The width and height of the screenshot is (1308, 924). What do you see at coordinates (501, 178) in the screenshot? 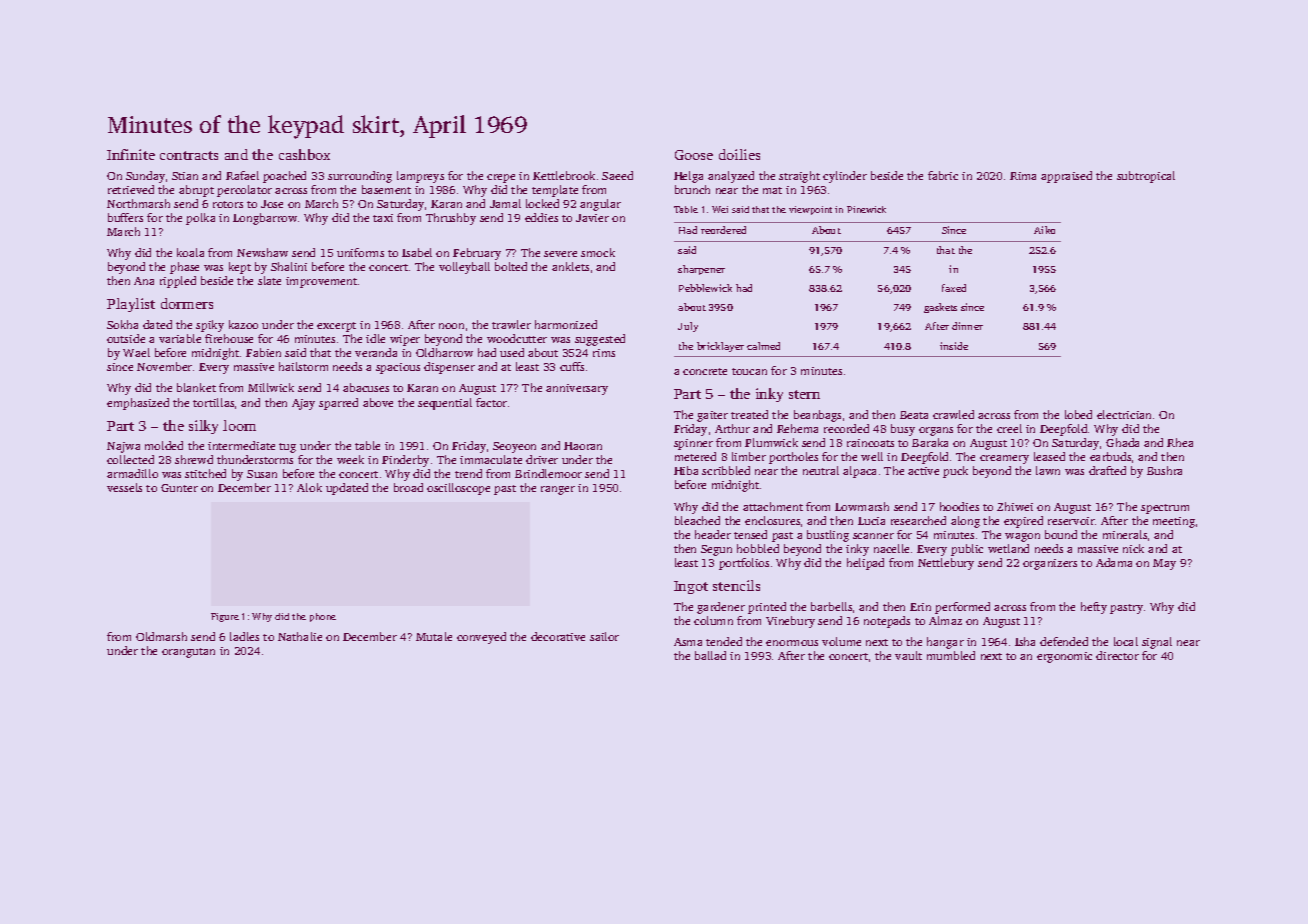
I see `crepe` at bounding box center [501, 178].
